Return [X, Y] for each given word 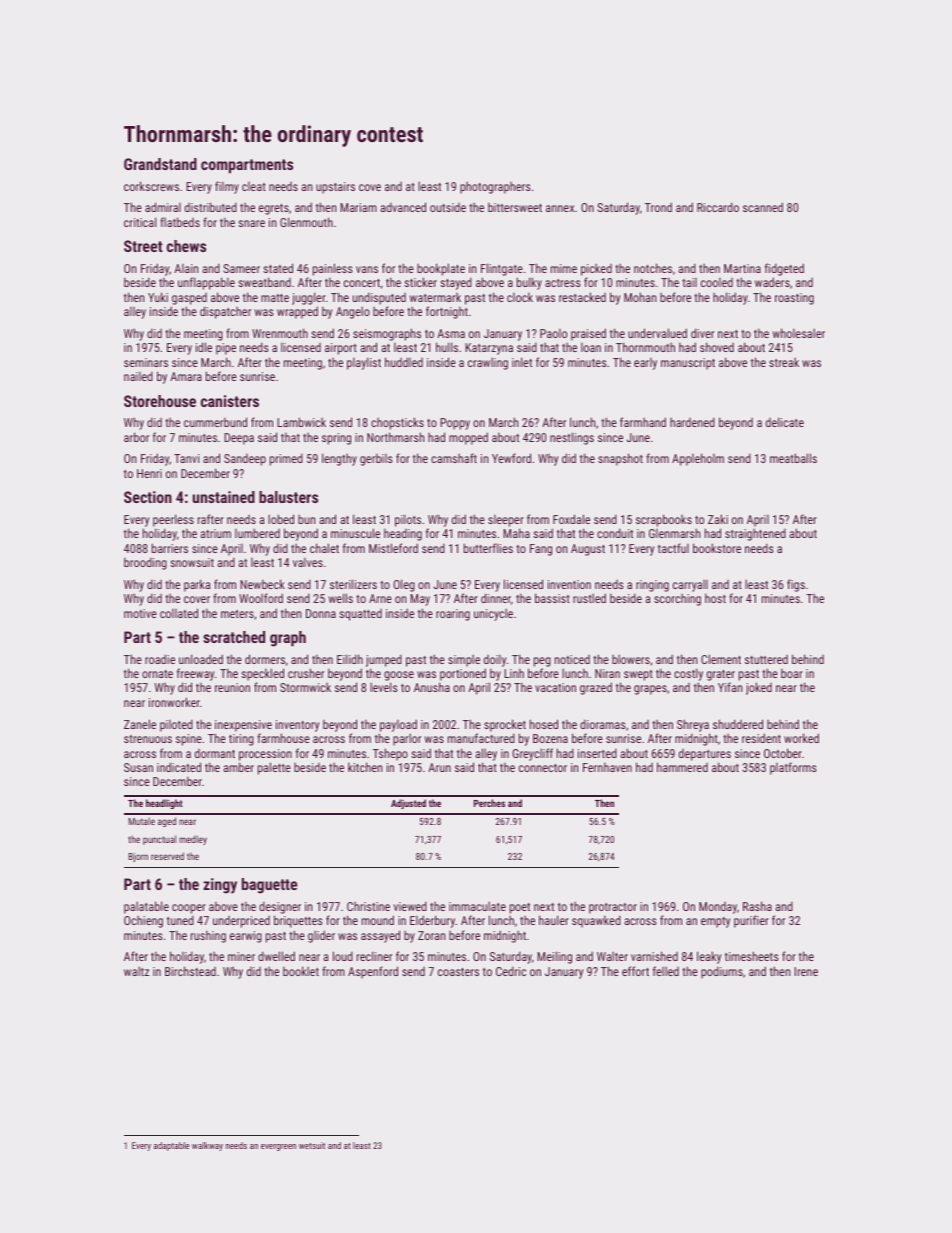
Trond [658, 207]
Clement [721, 659]
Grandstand [160, 164]
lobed [281, 519]
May [420, 600]
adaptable [171, 1146]
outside [448, 207]
